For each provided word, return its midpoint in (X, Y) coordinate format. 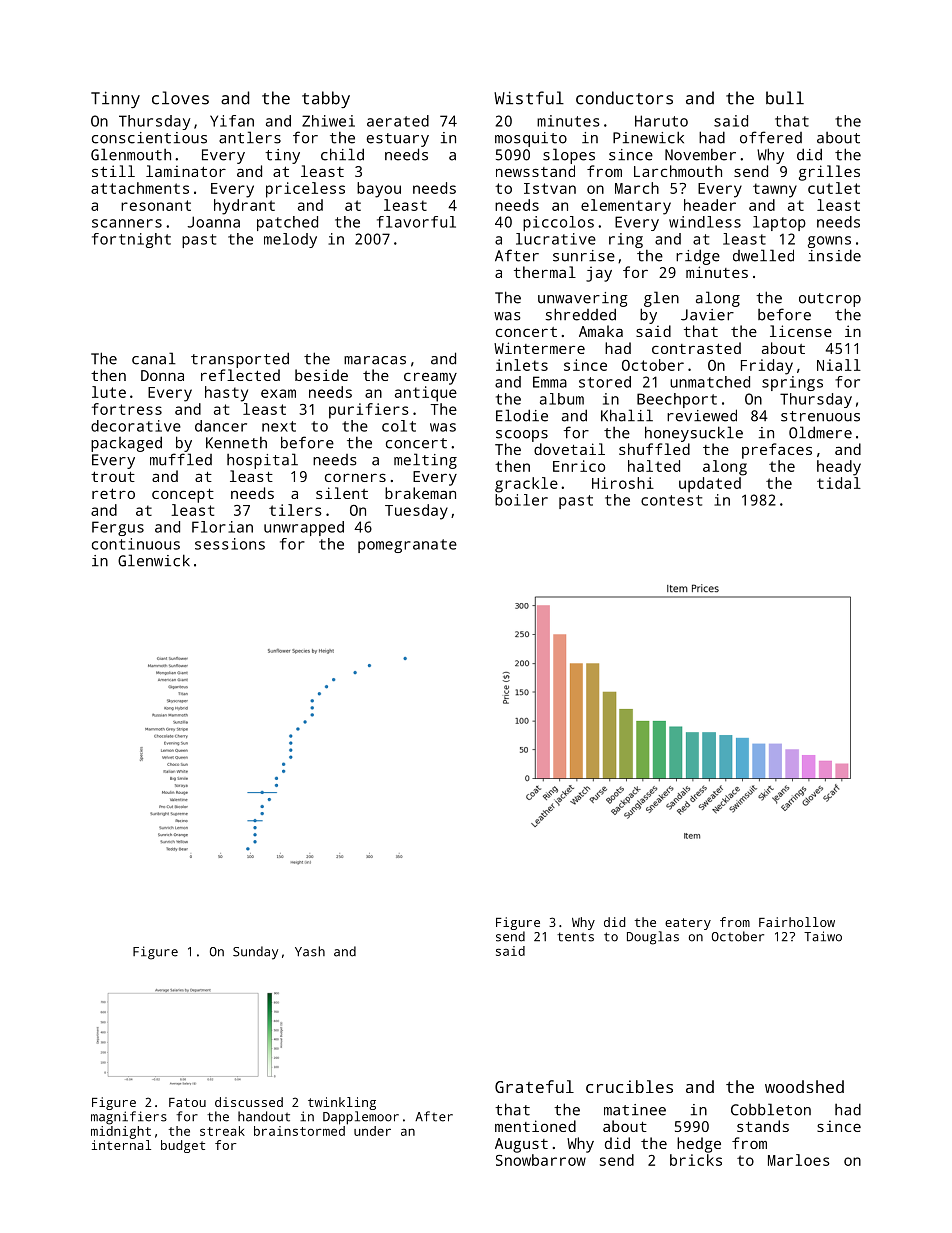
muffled (181, 459)
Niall (839, 365)
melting (425, 461)
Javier (707, 315)
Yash (310, 951)
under (372, 1131)
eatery (688, 924)
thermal (545, 272)
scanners (127, 223)
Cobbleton (771, 1109)
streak (222, 1131)
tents (575, 937)
